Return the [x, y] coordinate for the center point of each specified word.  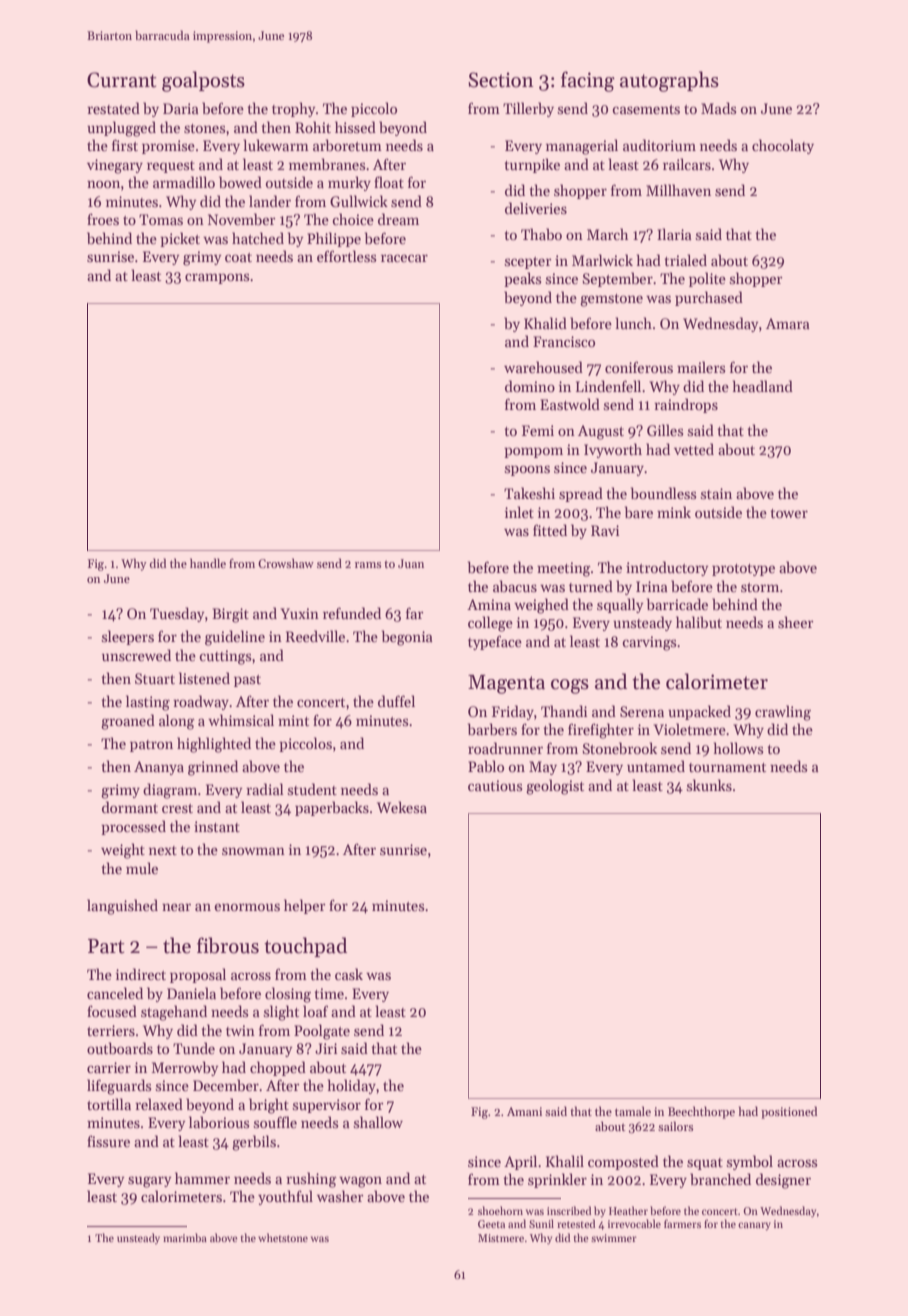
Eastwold [570, 404]
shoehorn [500, 1210]
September [618, 279]
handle [208, 563]
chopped [278, 1068]
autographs [669, 81]
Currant [121, 80]
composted [623, 1162]
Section [501, 80]
